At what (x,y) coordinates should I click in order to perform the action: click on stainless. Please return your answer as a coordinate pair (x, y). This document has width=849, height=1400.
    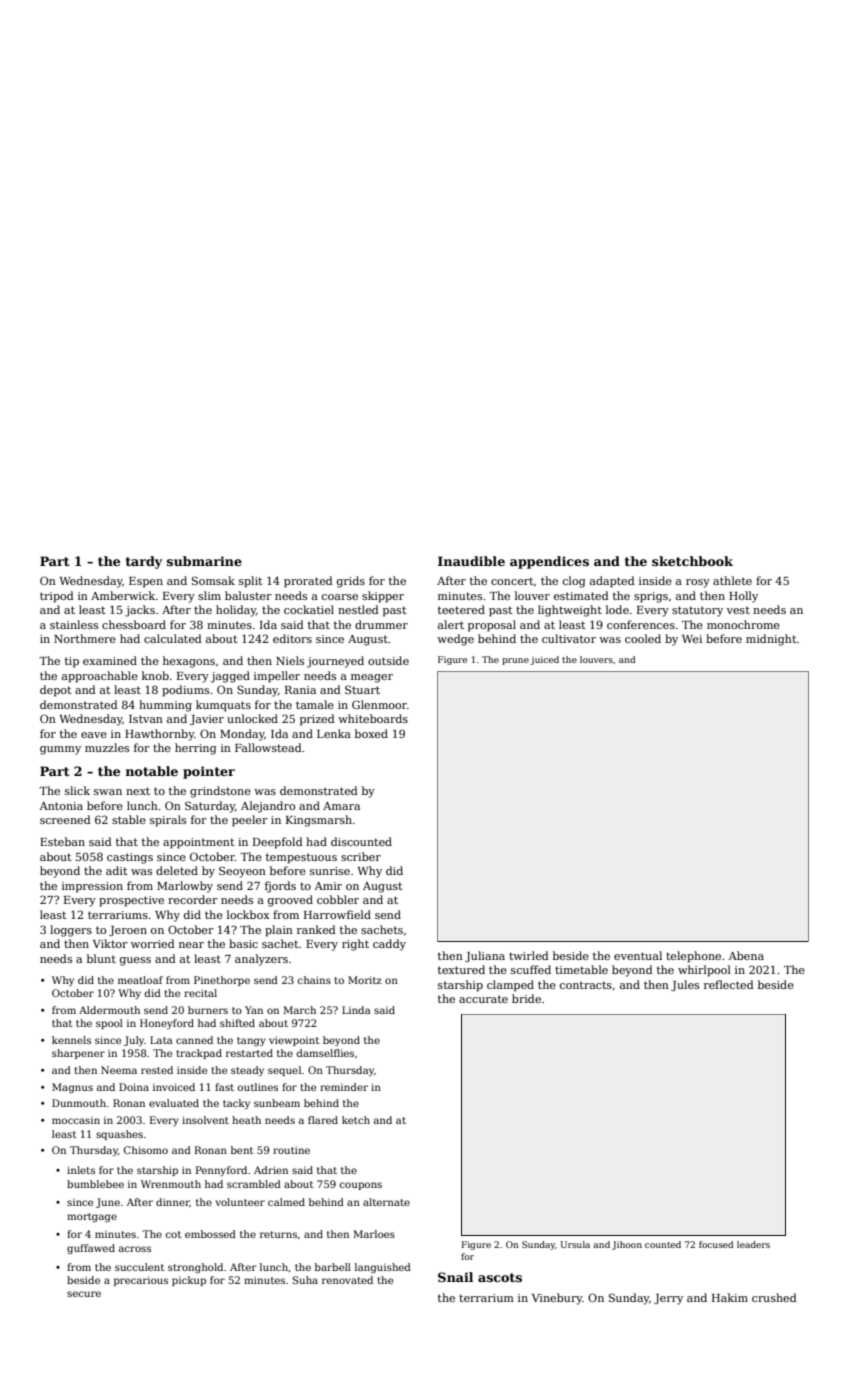
    Looking at the image, I should click on (74, 624).
